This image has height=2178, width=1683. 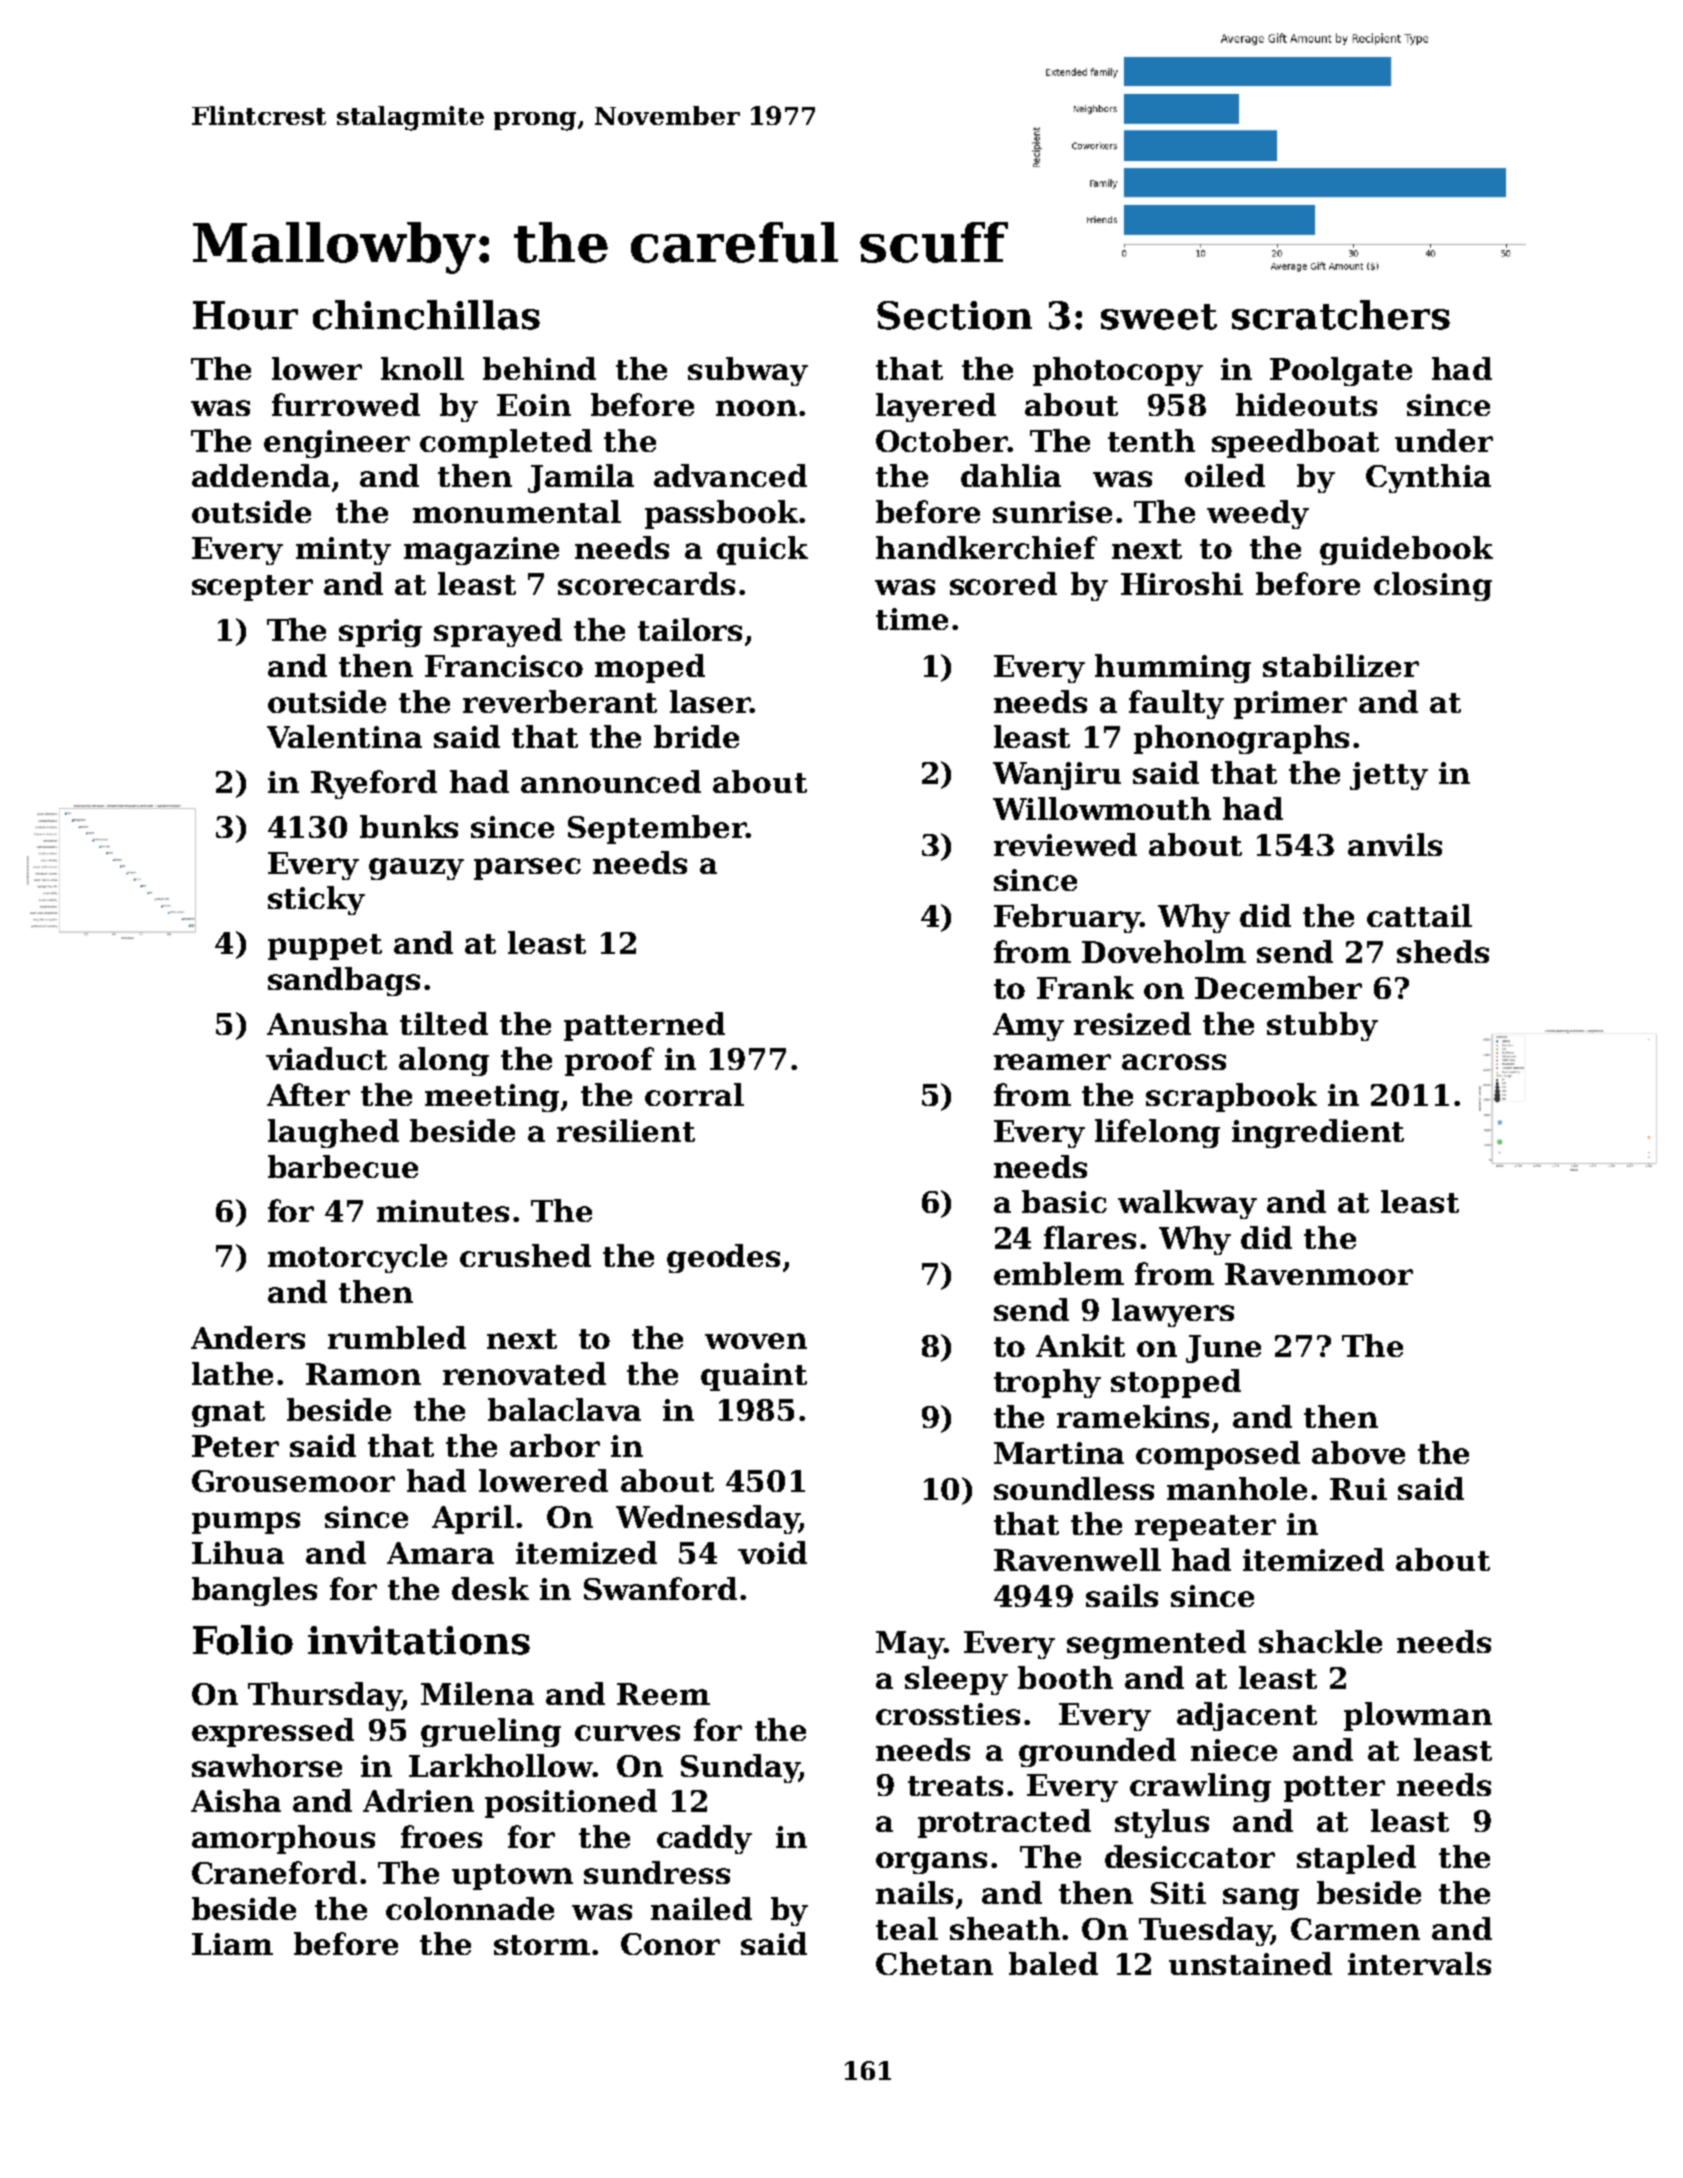 I want to click on repeater, so click(x=1205, y=1528).
